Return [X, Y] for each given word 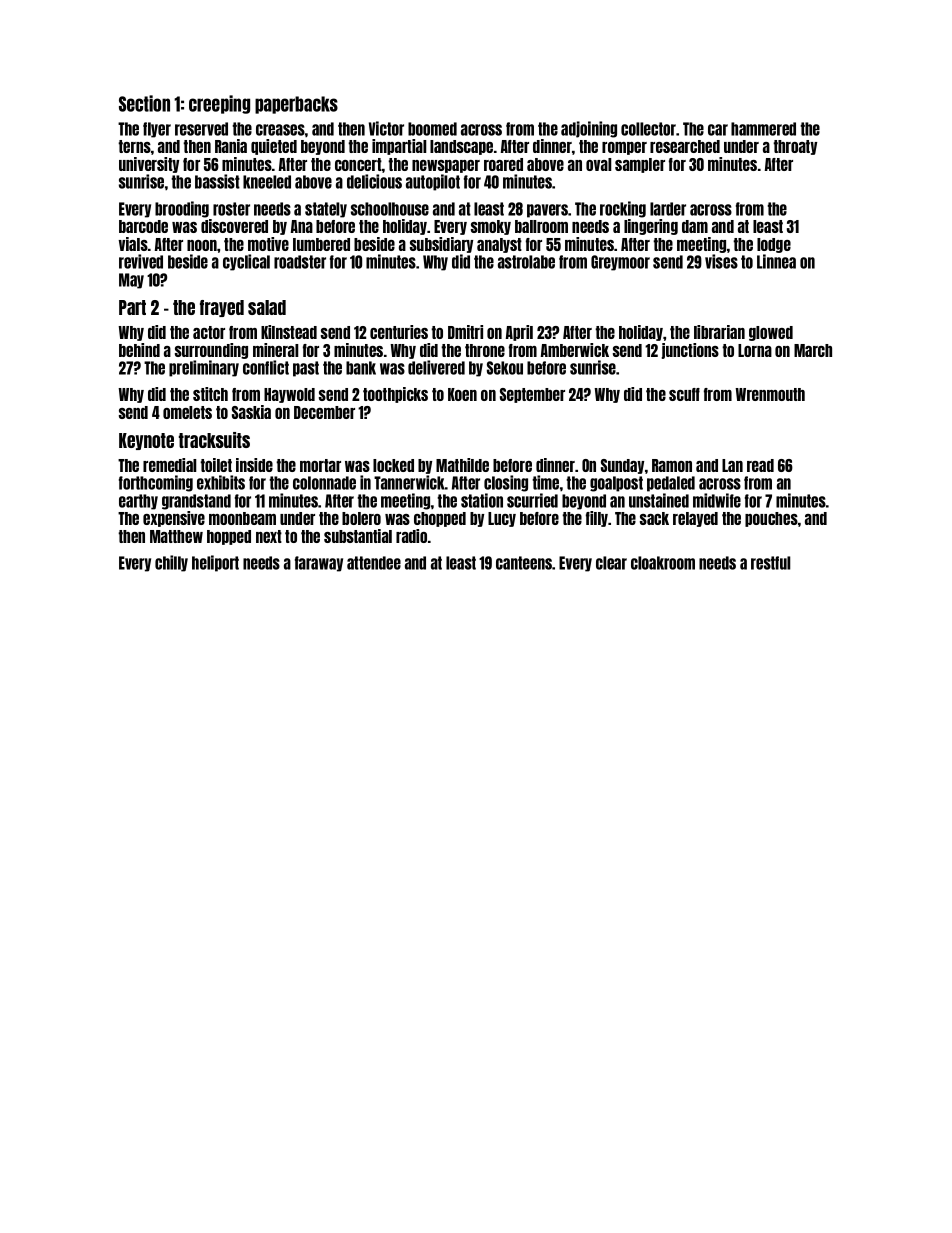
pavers [547, 211]
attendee [374, 563]
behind [139, 350]
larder [668, 209]
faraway [319, 564]
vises [721, 261]
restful [770, 563]
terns [134, 146]
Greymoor [620, 263]
